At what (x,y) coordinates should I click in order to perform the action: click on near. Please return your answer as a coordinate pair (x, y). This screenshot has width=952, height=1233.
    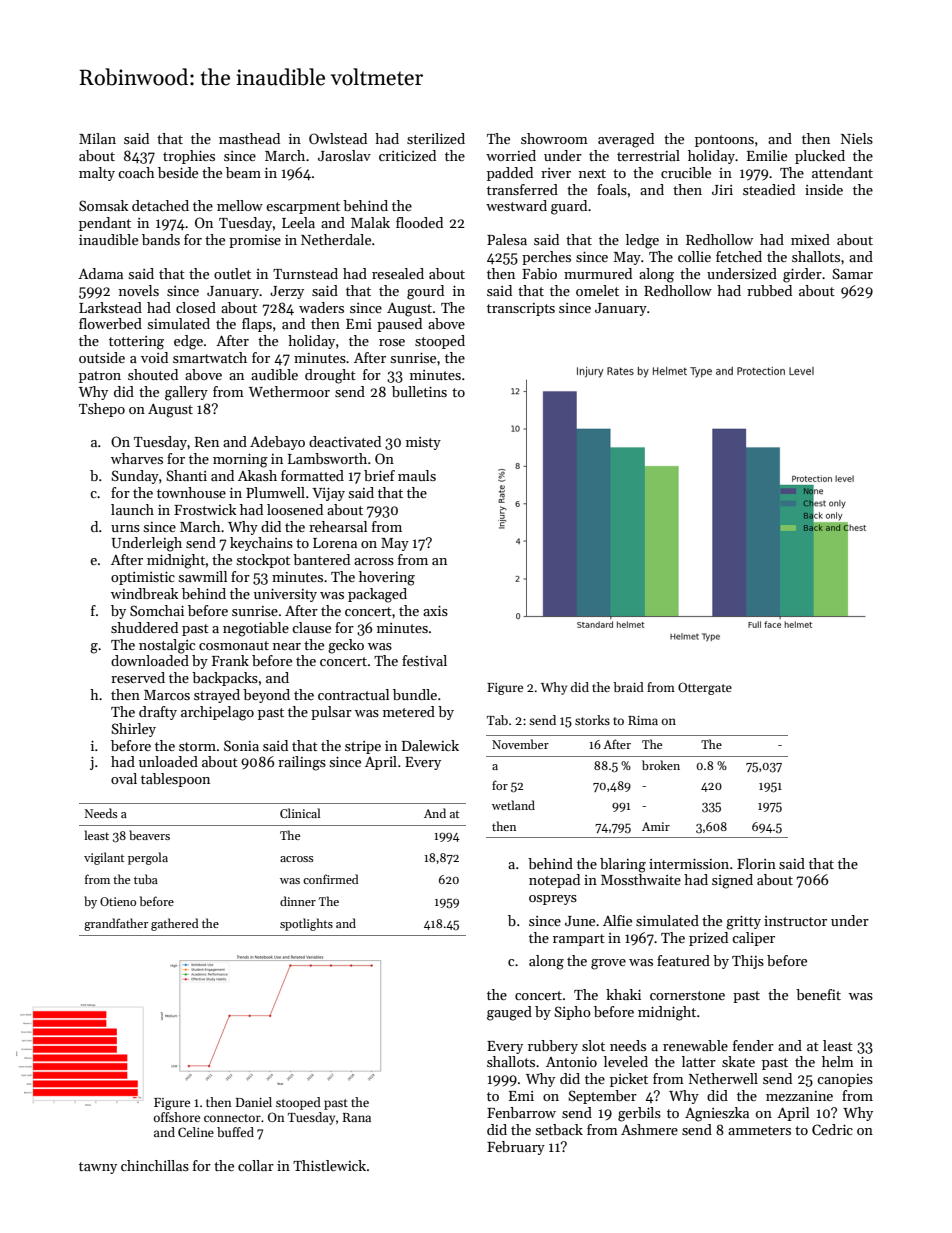
    Looking at the image, I should click on (287, 646).
